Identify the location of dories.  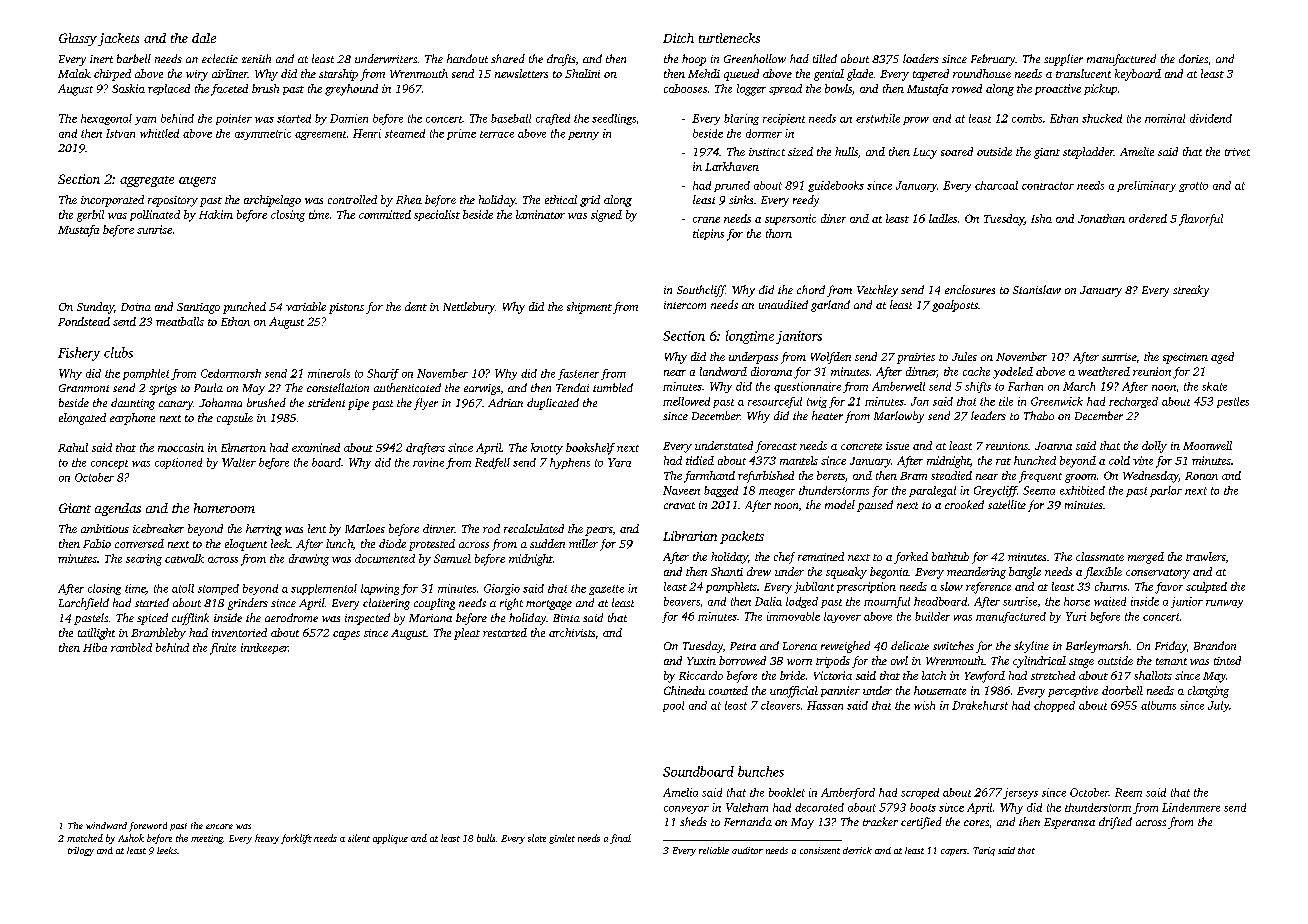
(1193, 58).
